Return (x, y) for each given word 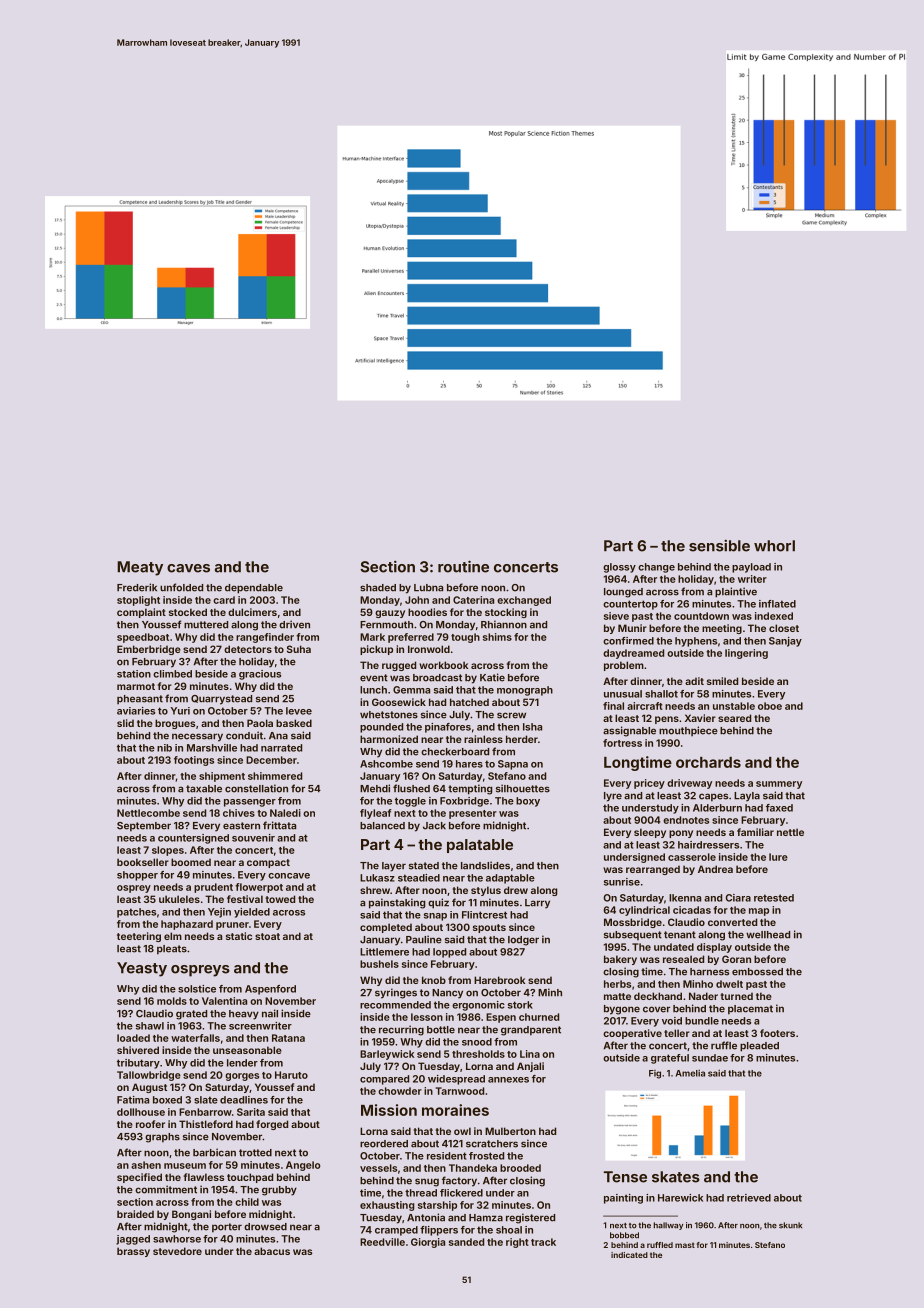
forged (272, 1125)
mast (685, 1245)
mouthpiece (688, 731)
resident (447, 1156)
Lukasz (377, 878)
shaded (378, 588)
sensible (719, 546)
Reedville (382, 1242)
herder (522, 739)
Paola (260, 723)
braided (135, 1214)
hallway (668, 1226)
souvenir (253, 838)
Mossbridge (633, 923)
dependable (254, 589)
